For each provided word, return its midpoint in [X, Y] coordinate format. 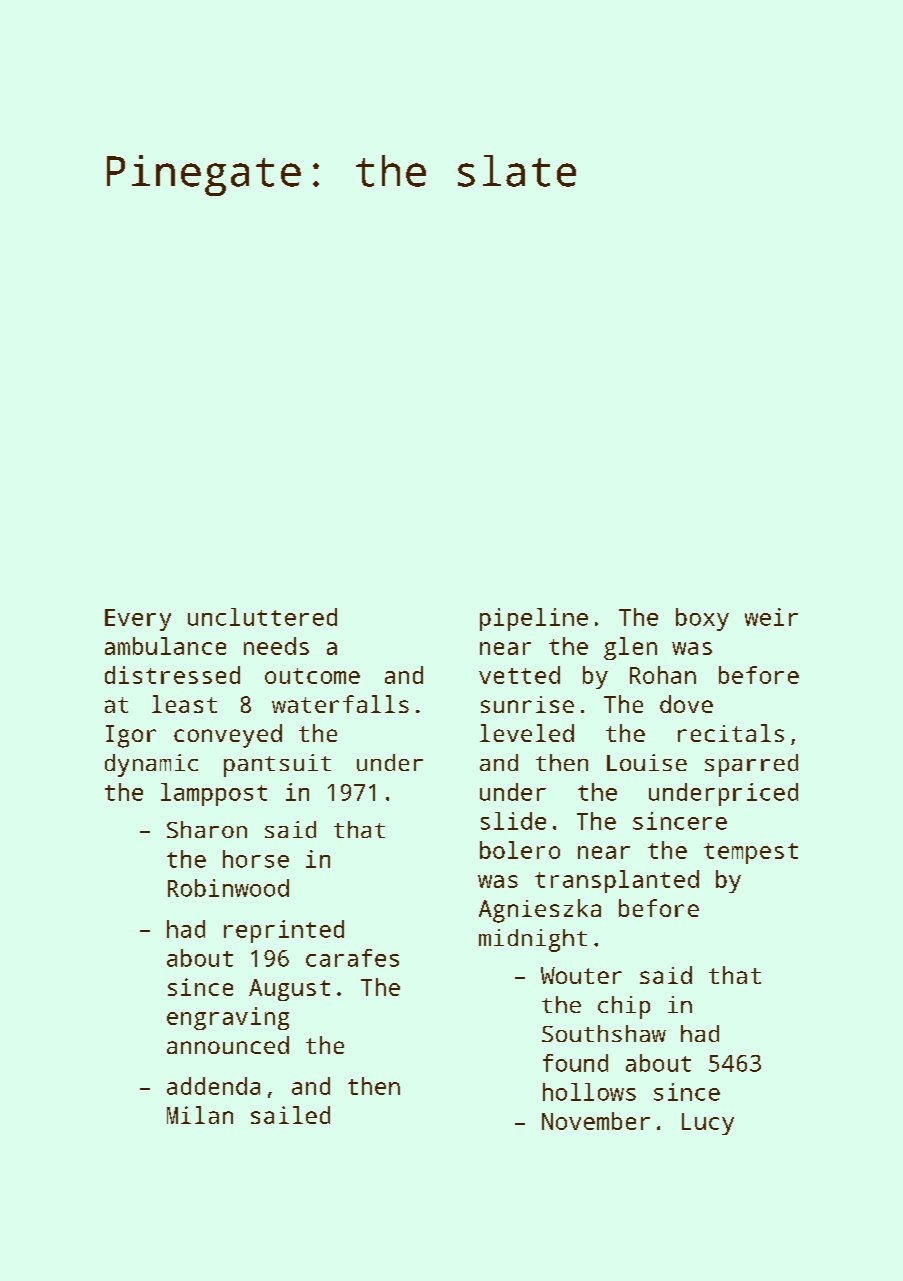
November [596, 1121]
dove [686, 704]
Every [138, 620]
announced [228, 1045]
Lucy [708, 1124]
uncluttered [262, 617]
